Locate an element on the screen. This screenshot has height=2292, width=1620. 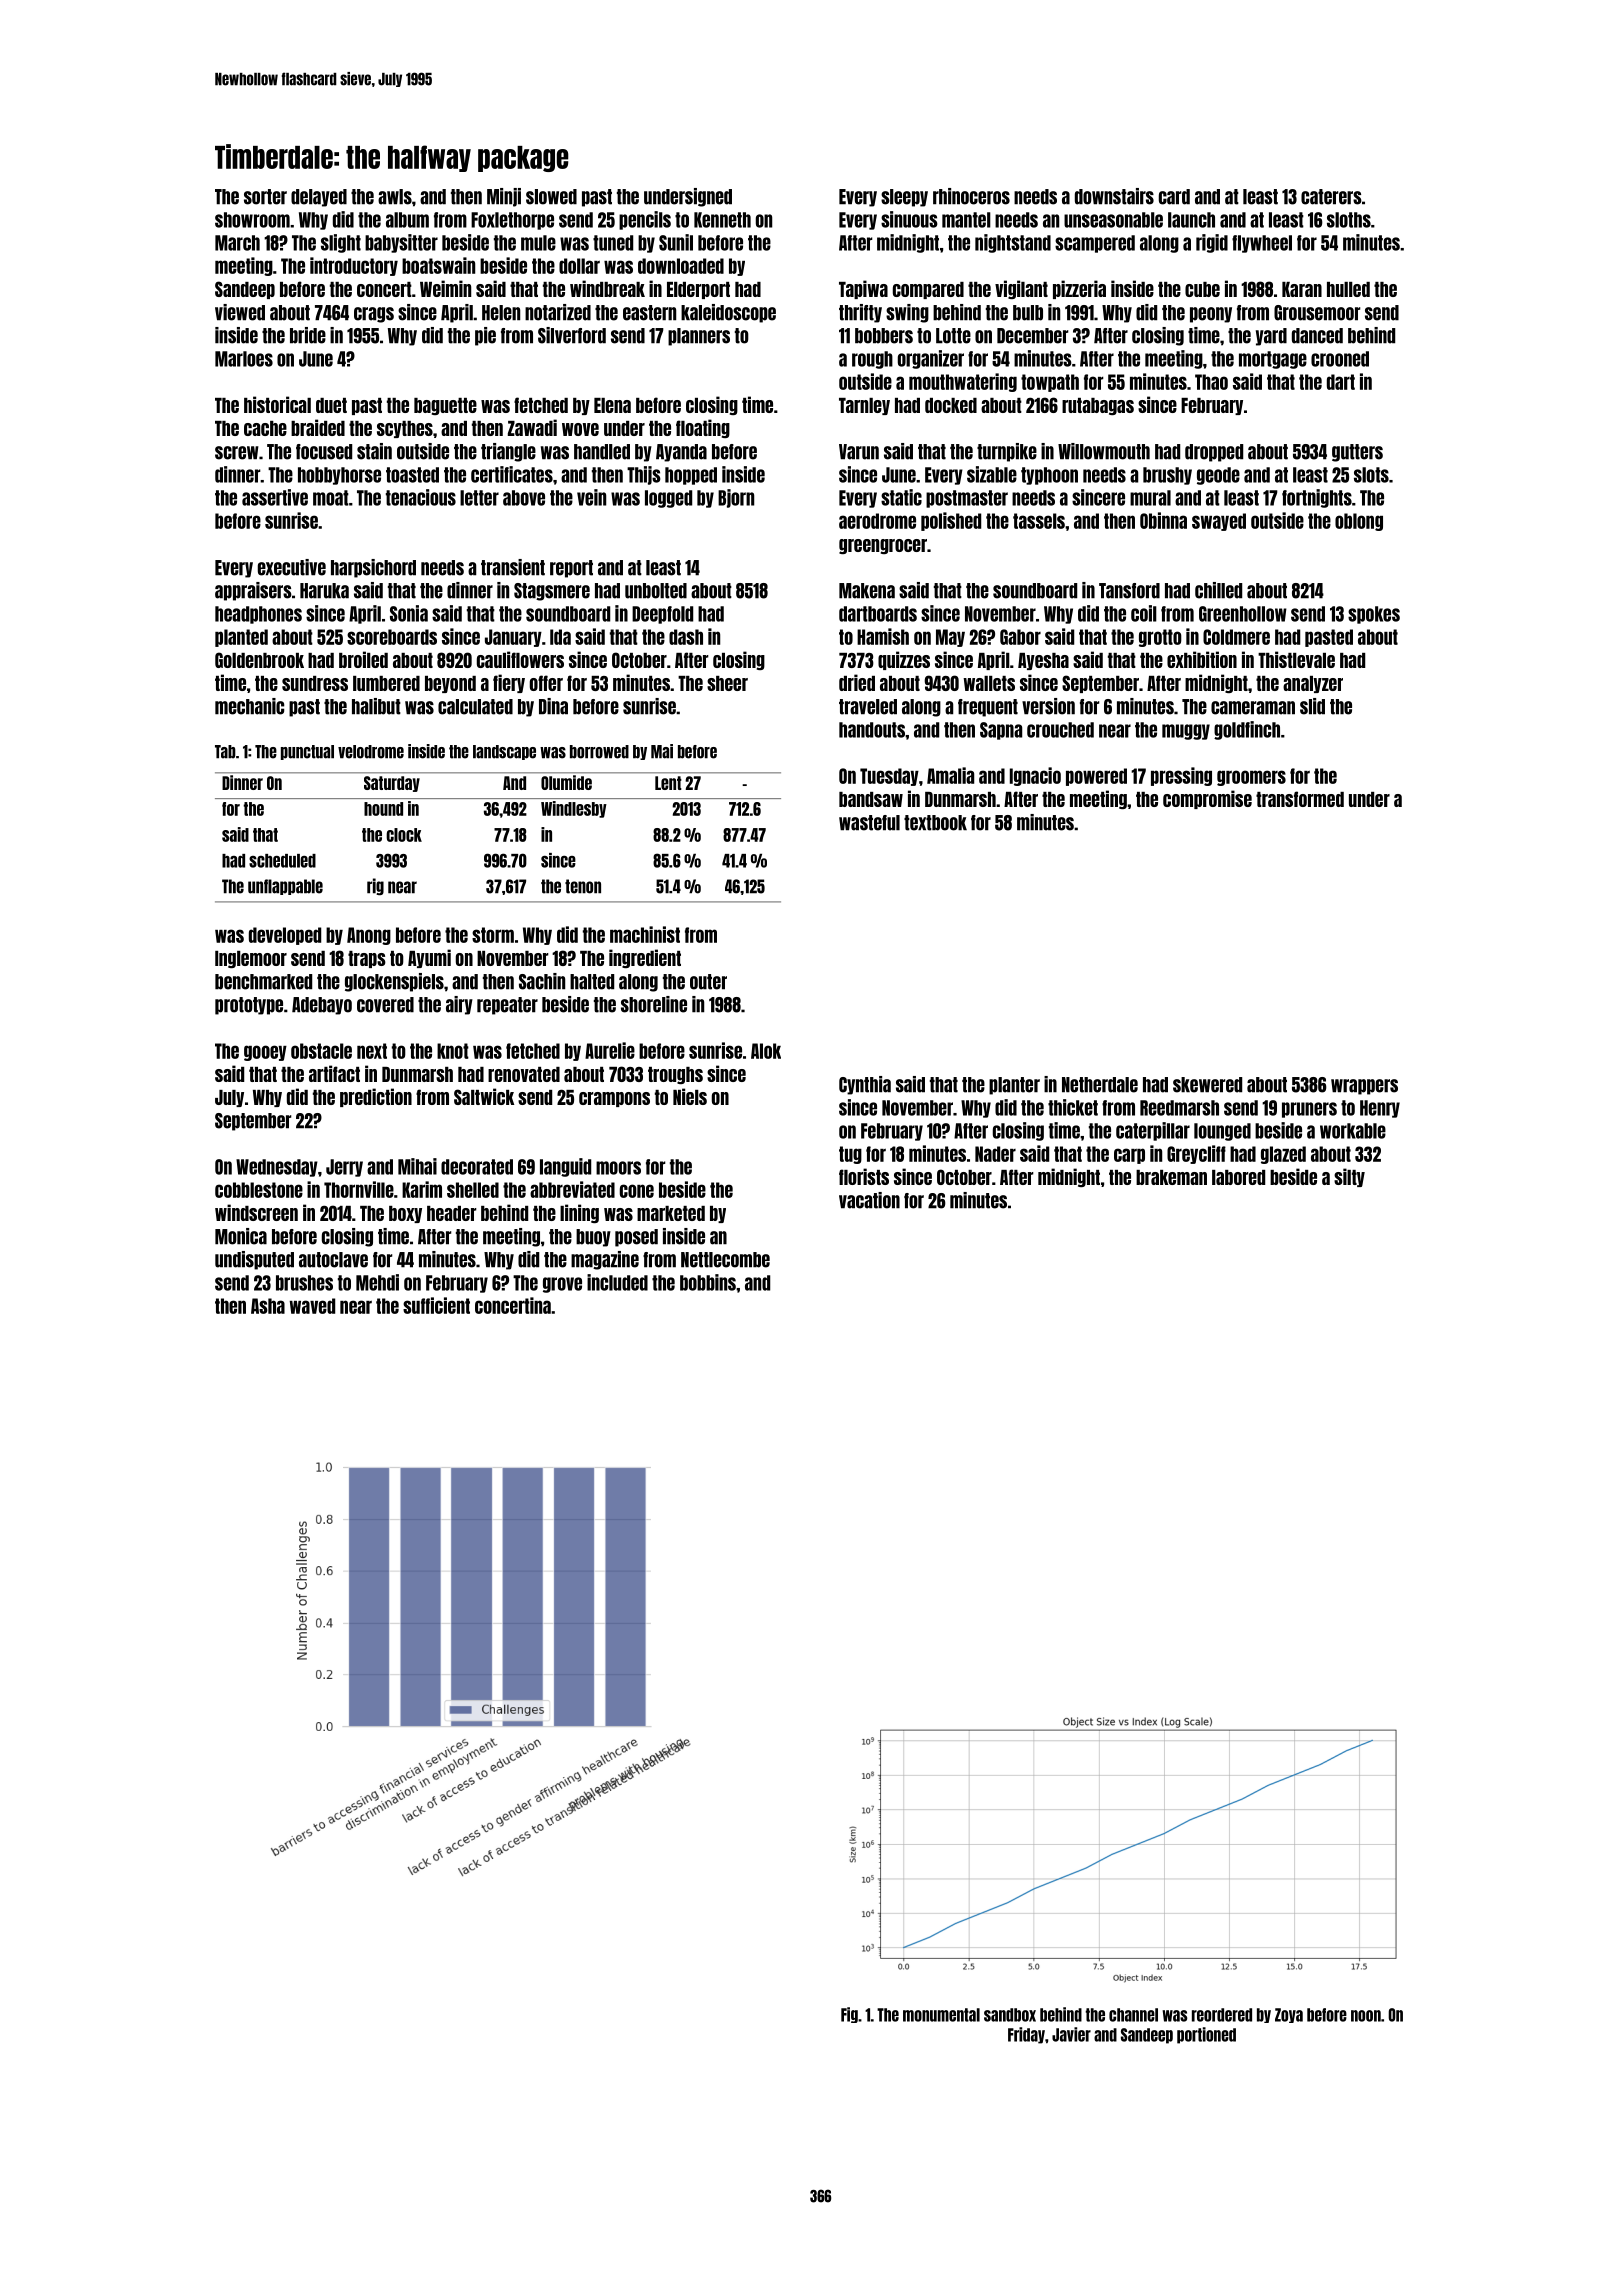
downstairs is located at coordinates (1114, 196).
